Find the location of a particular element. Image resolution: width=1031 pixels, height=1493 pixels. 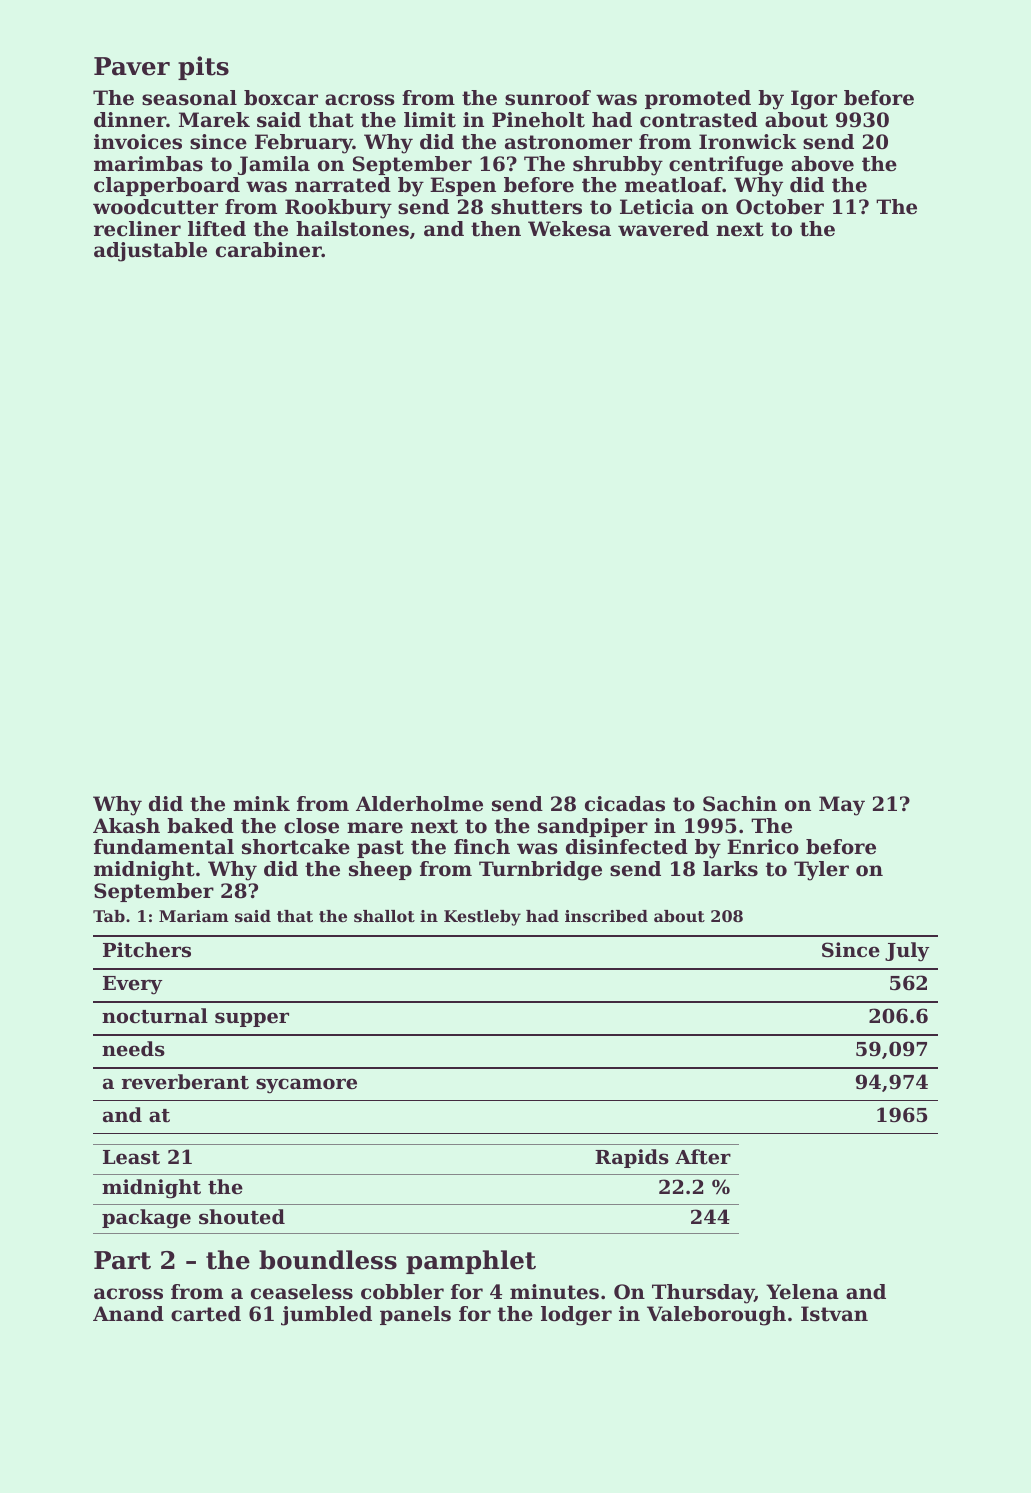

baked is located at coordinates (200, 826).
